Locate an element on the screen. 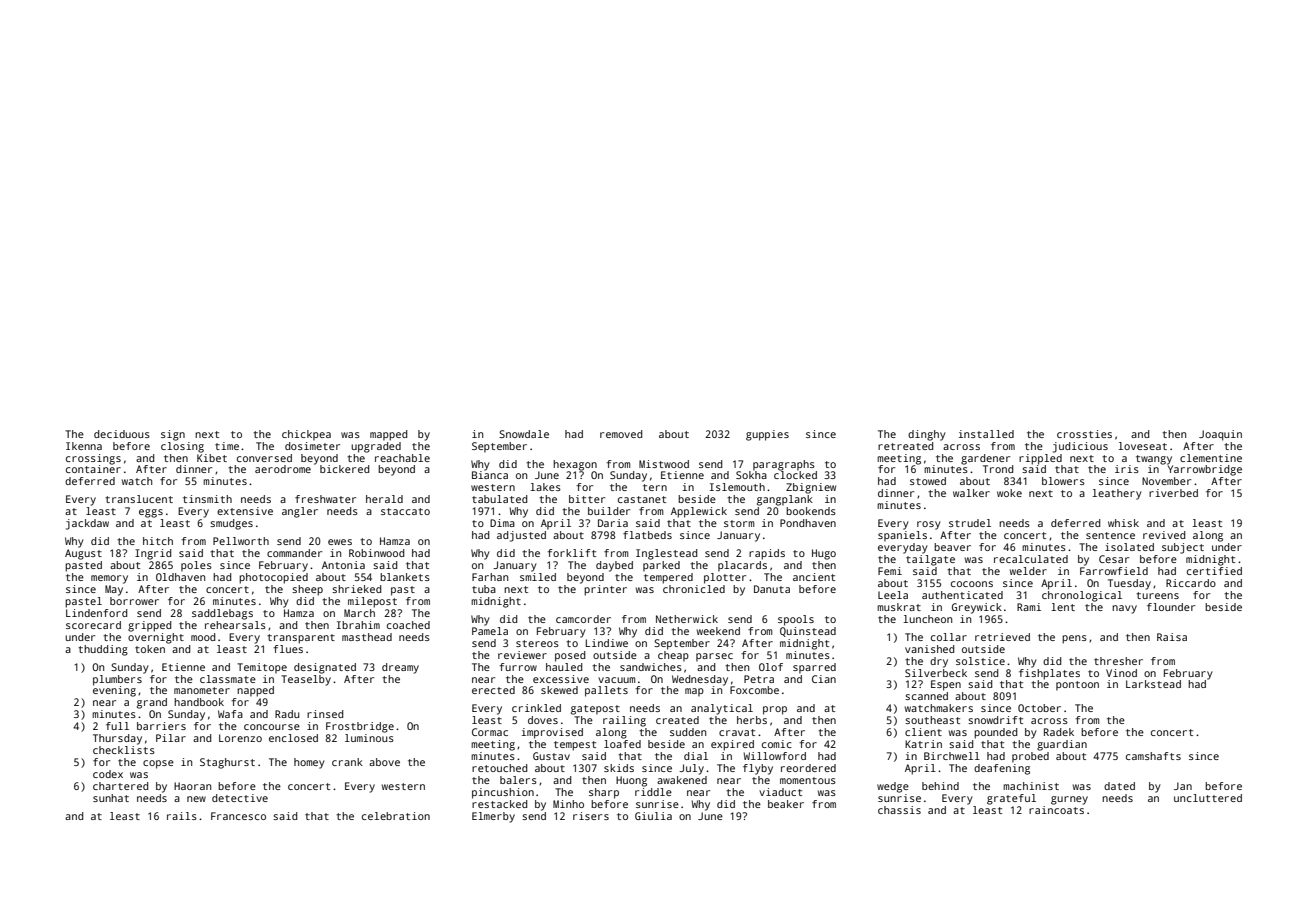  container is located at coordinates (93, 469).
